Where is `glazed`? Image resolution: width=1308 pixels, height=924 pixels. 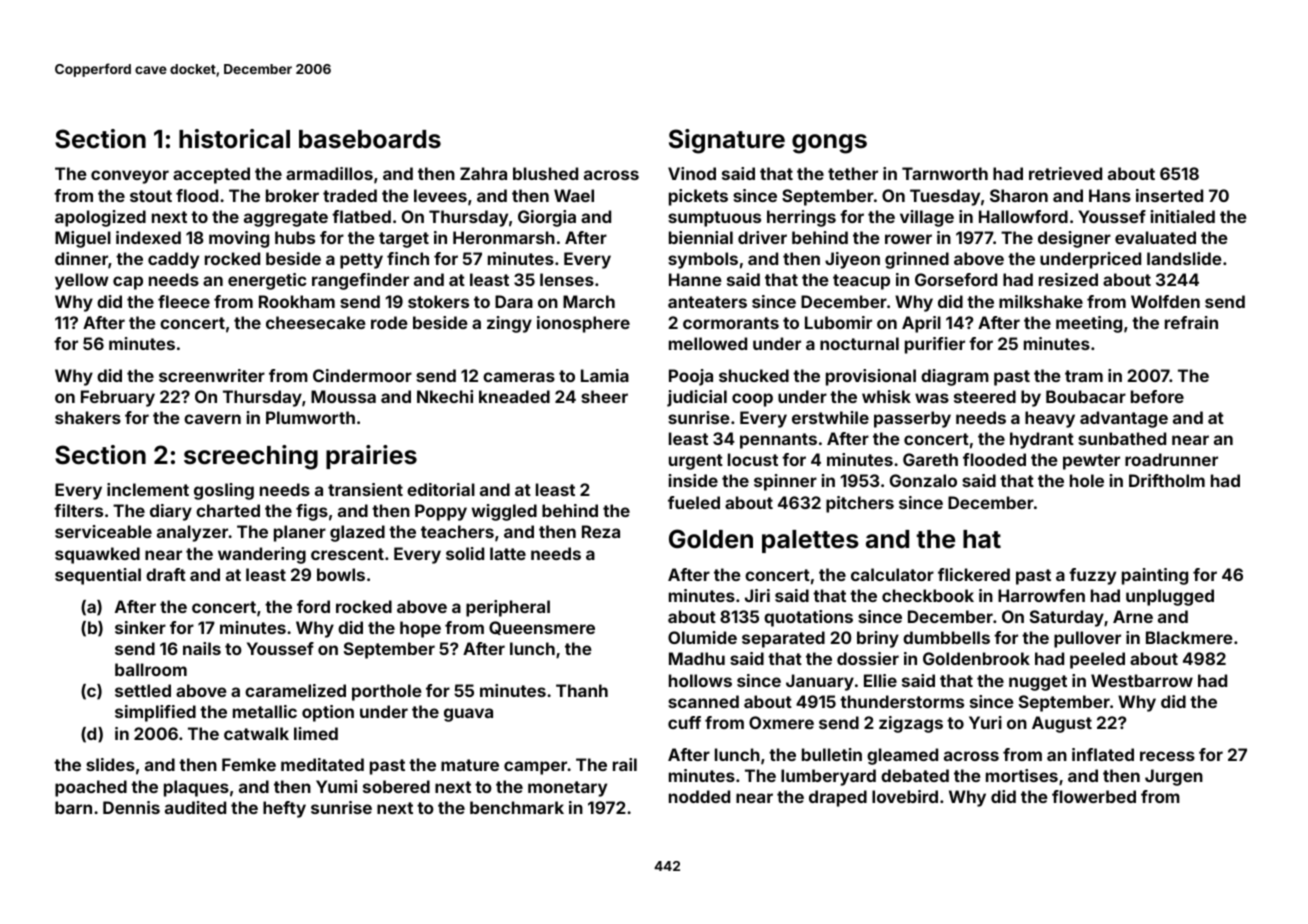 glazed is located at coordinates (357, 533).
